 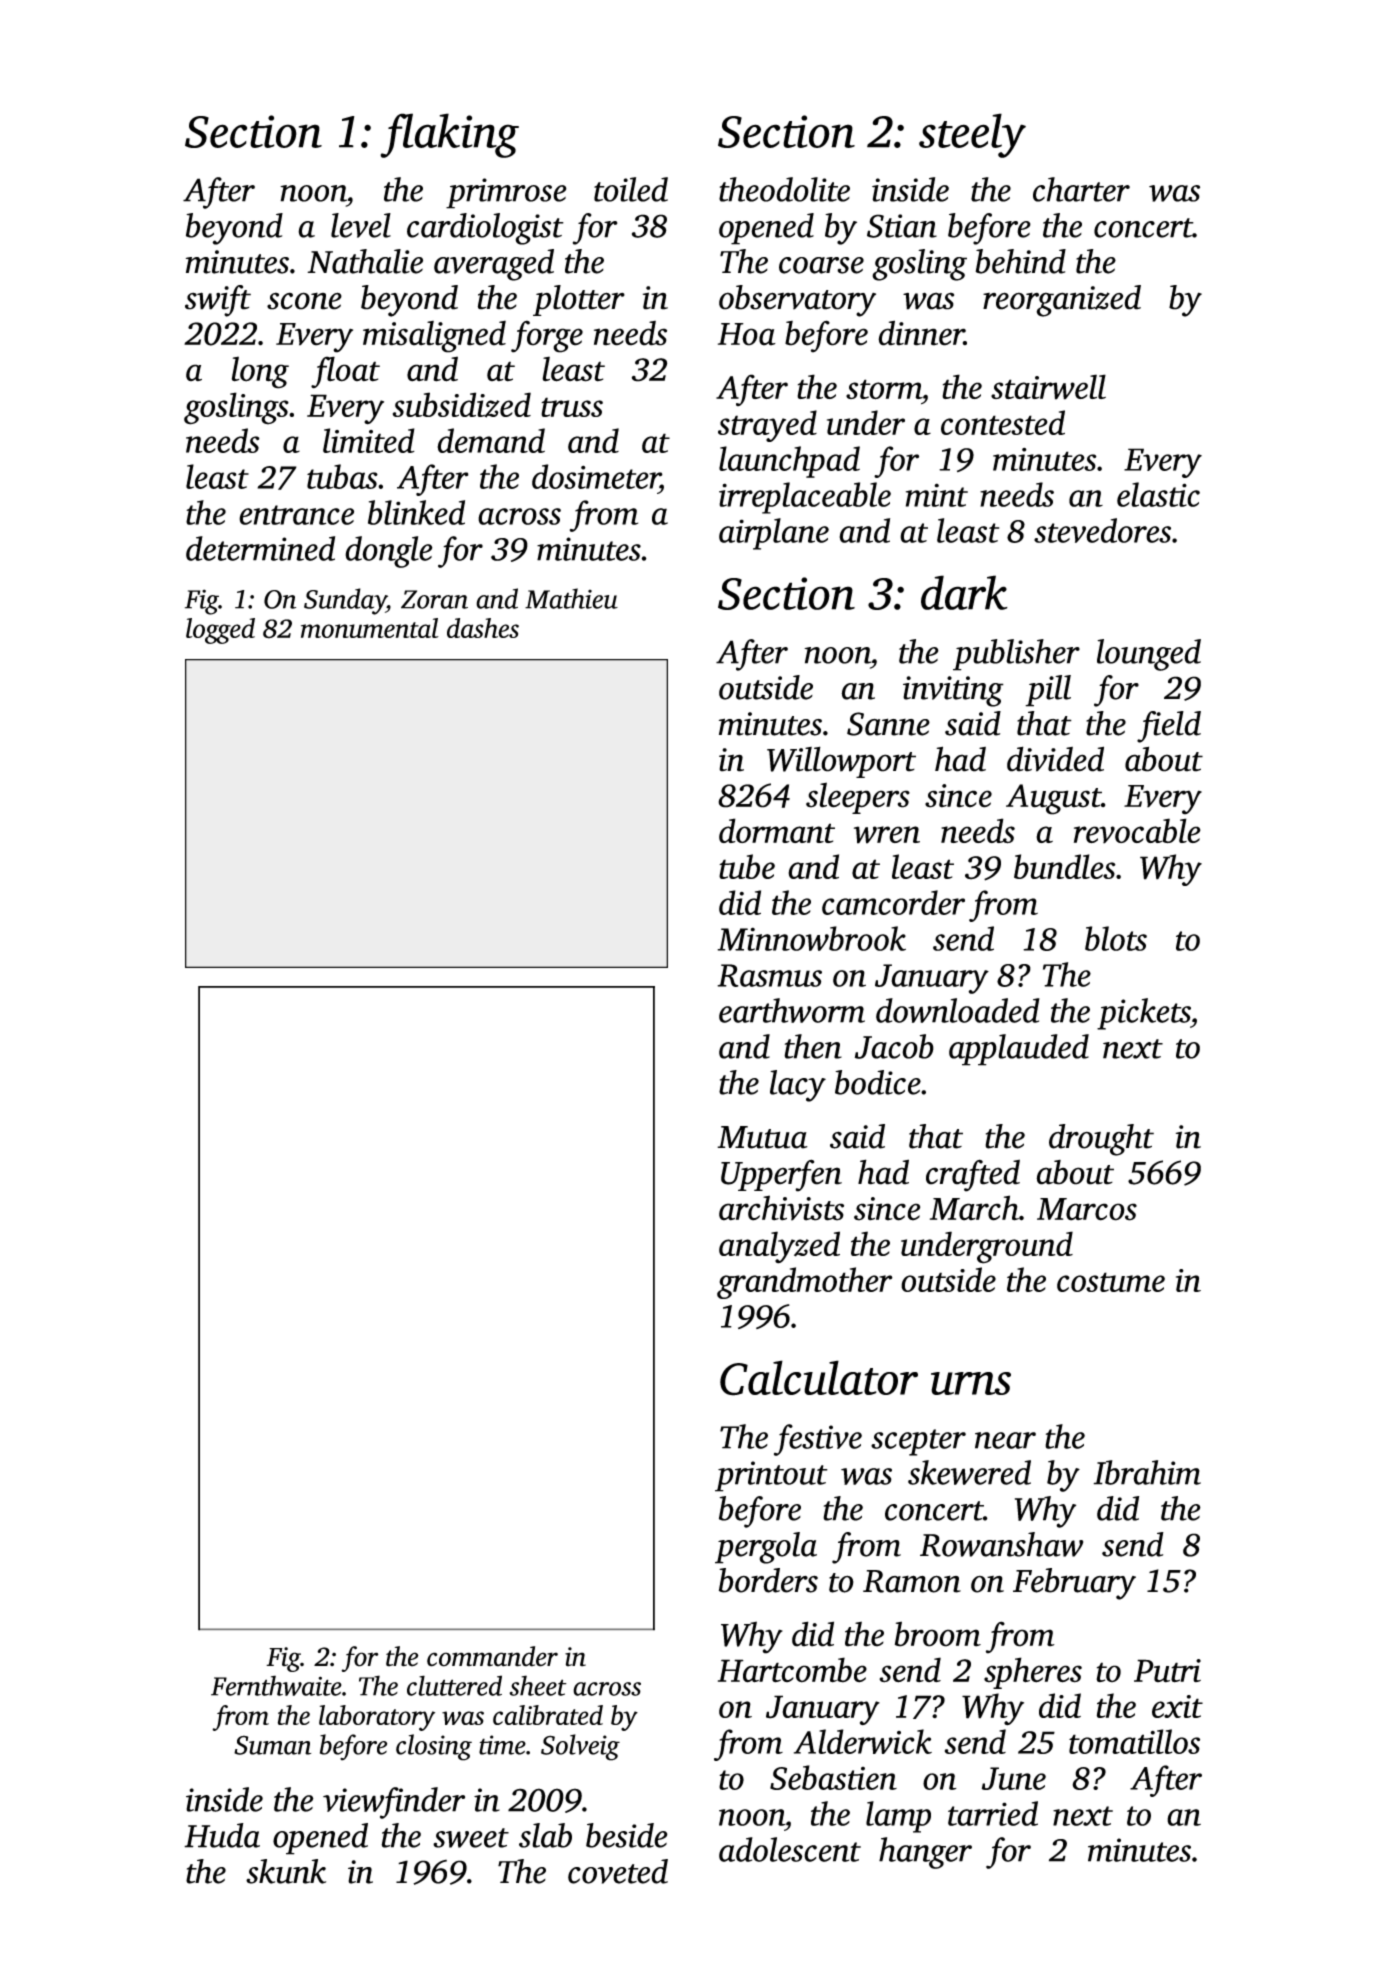 I want to click on Nathalie, so click(x=365, y=261).
